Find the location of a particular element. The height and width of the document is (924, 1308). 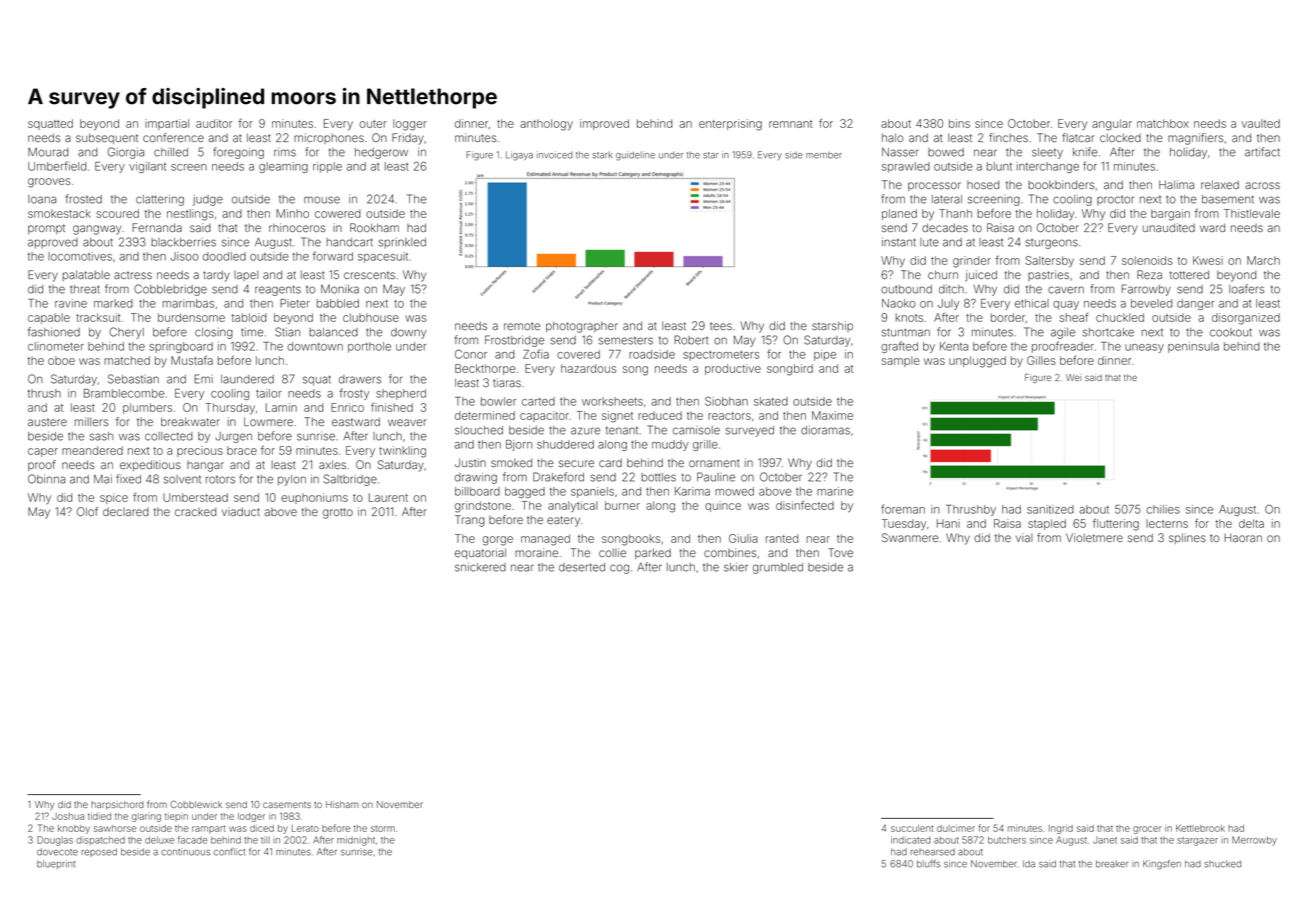

Wei is located at coordinates (1073, 377).
